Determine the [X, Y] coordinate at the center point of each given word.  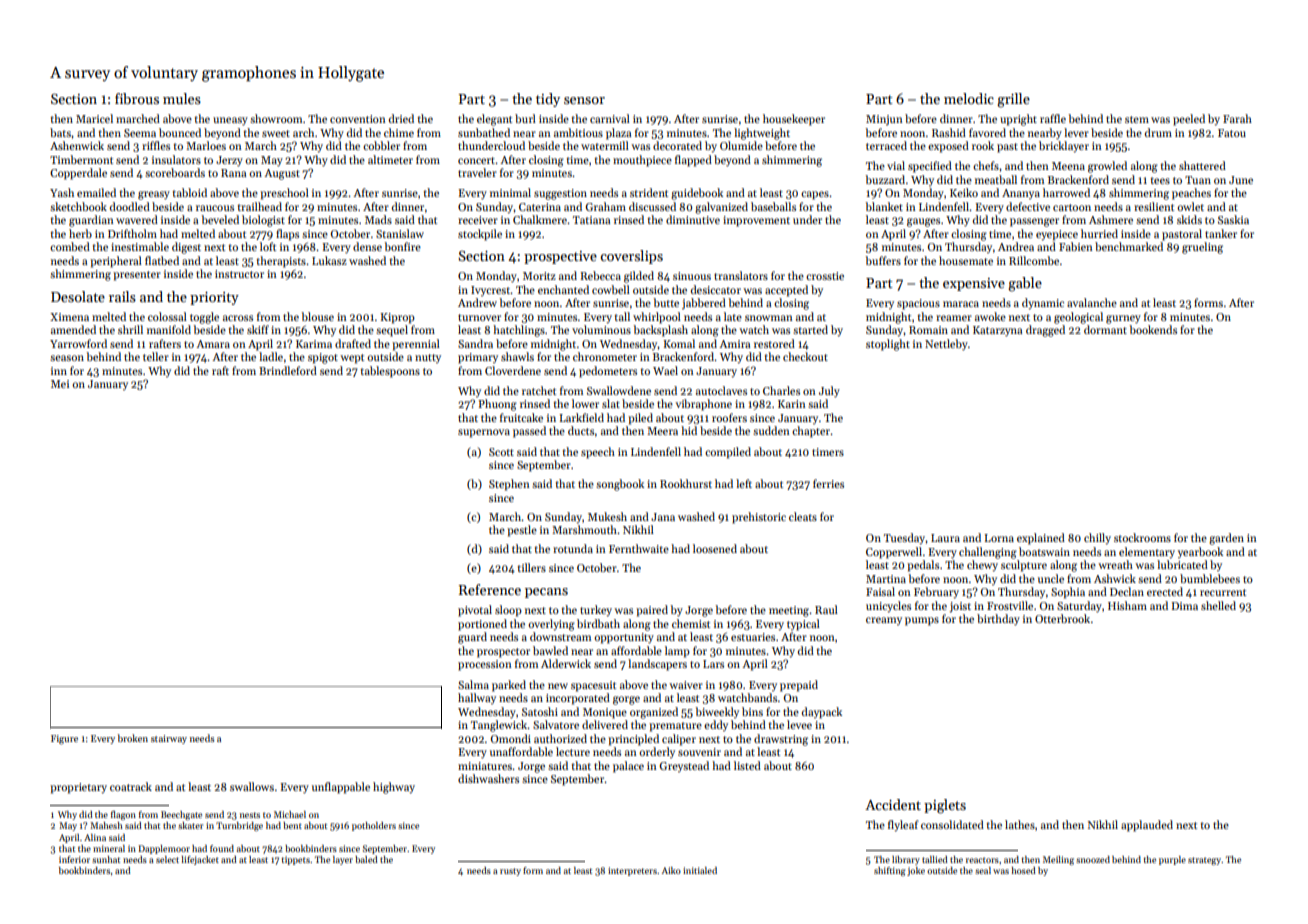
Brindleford [288, 370]
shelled [1218, 605]
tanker [1221, 233]
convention [358, 119]
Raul [826, 609]
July [829, 392]
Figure [64, 740]
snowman [769, 318]
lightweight [762, 134]
